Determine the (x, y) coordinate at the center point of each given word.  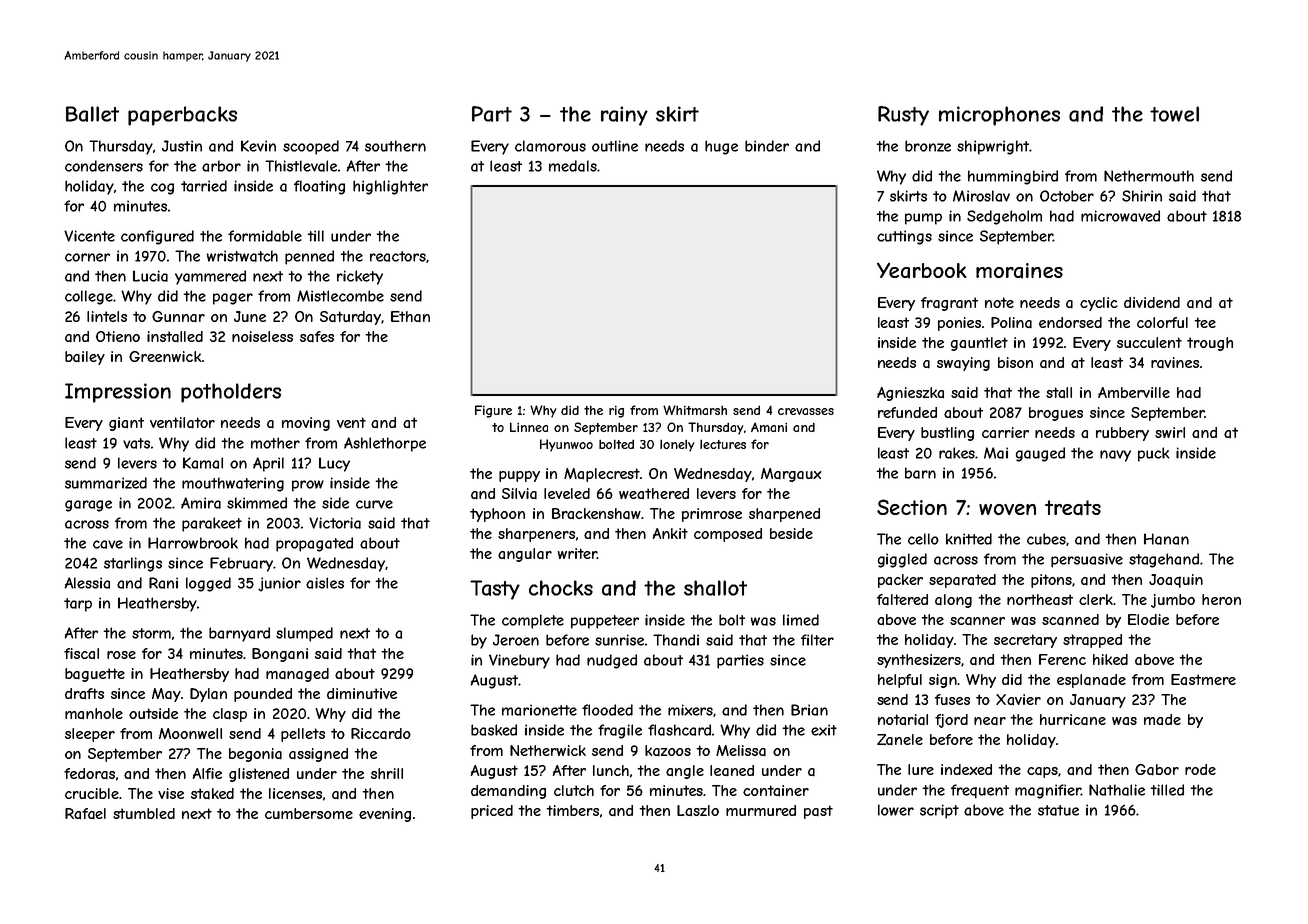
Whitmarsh (695, 410)
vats (136, 443)
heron (1221, 599)
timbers (572, 810)
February (242, 564)
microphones (999, 116)
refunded (907, 412)
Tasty (495, 590)
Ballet (92, 114)
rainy (624, 116)
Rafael (85, 814)
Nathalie (1117, 790)
